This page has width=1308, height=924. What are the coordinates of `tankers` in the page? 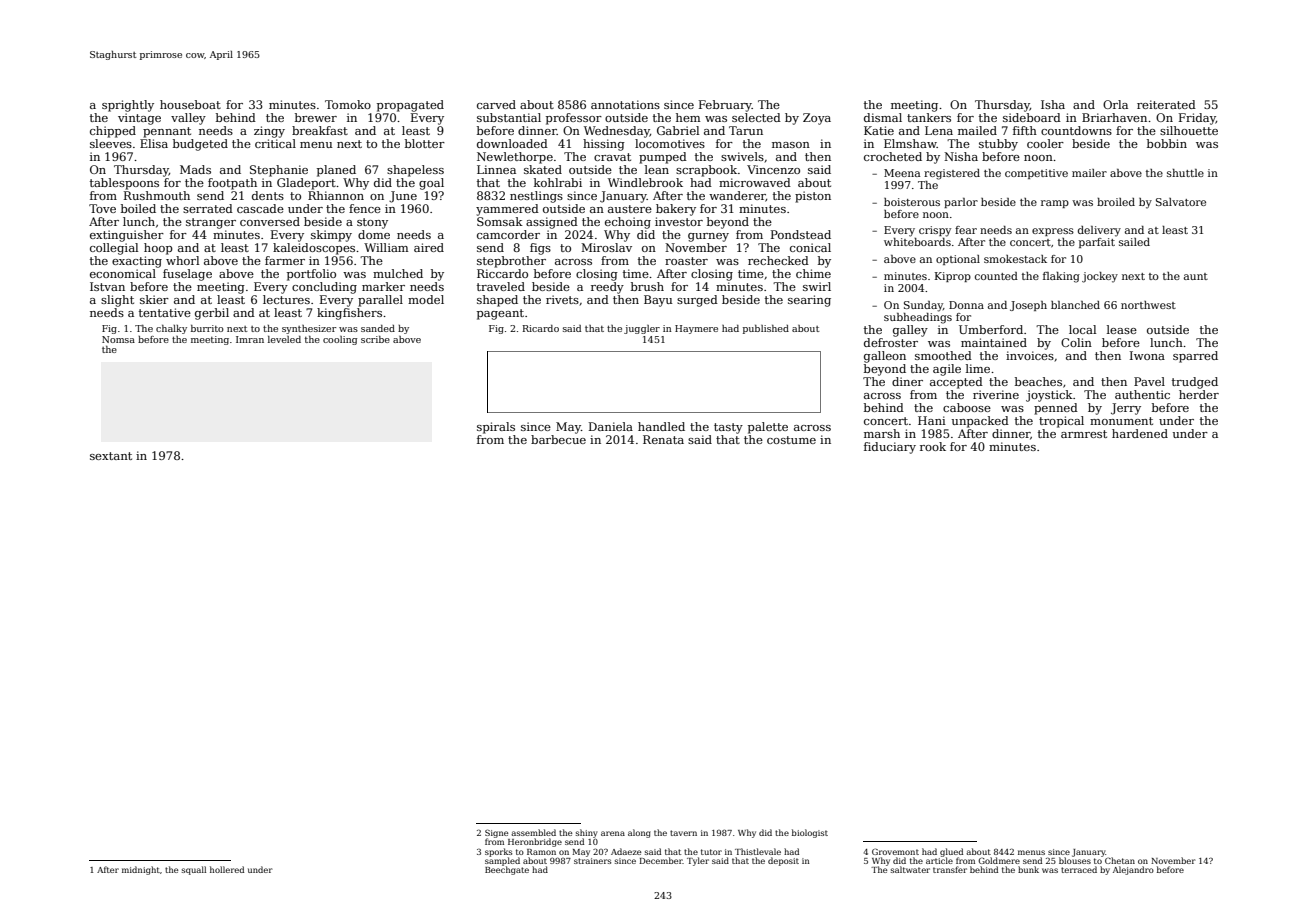 It's located at (929, 117).
